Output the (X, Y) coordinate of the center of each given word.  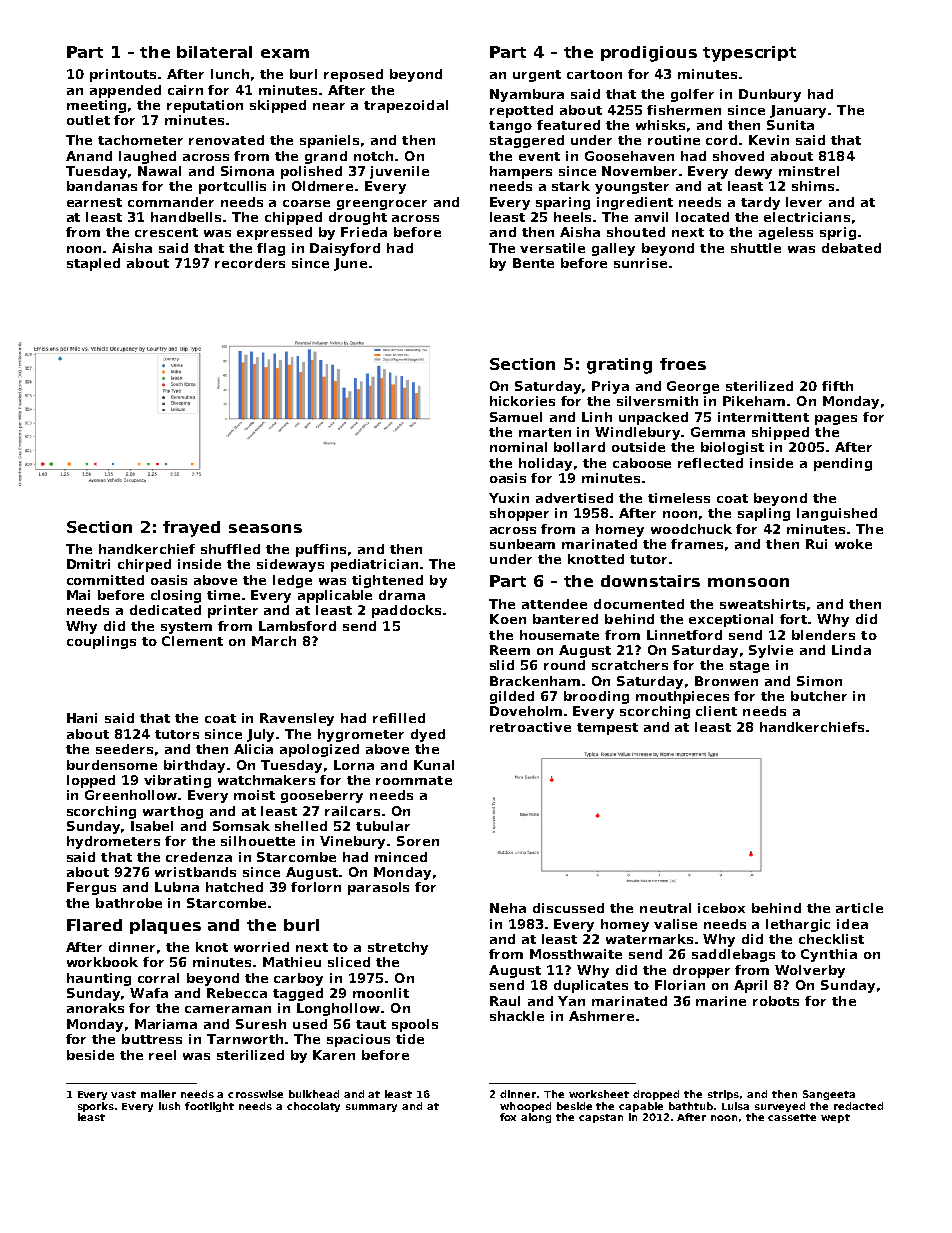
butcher (819, 696)
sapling (764, 514)
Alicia (253, 749)
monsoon (748, 582)
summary (371, 1108)
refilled (399, 718)
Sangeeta (829, 1095)
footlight (209, 1107)
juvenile (399, 172)
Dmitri (88, 564)
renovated (226, 140)
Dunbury (770, 95)
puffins (321, 550)
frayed (191, 529)
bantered (565, 619)
